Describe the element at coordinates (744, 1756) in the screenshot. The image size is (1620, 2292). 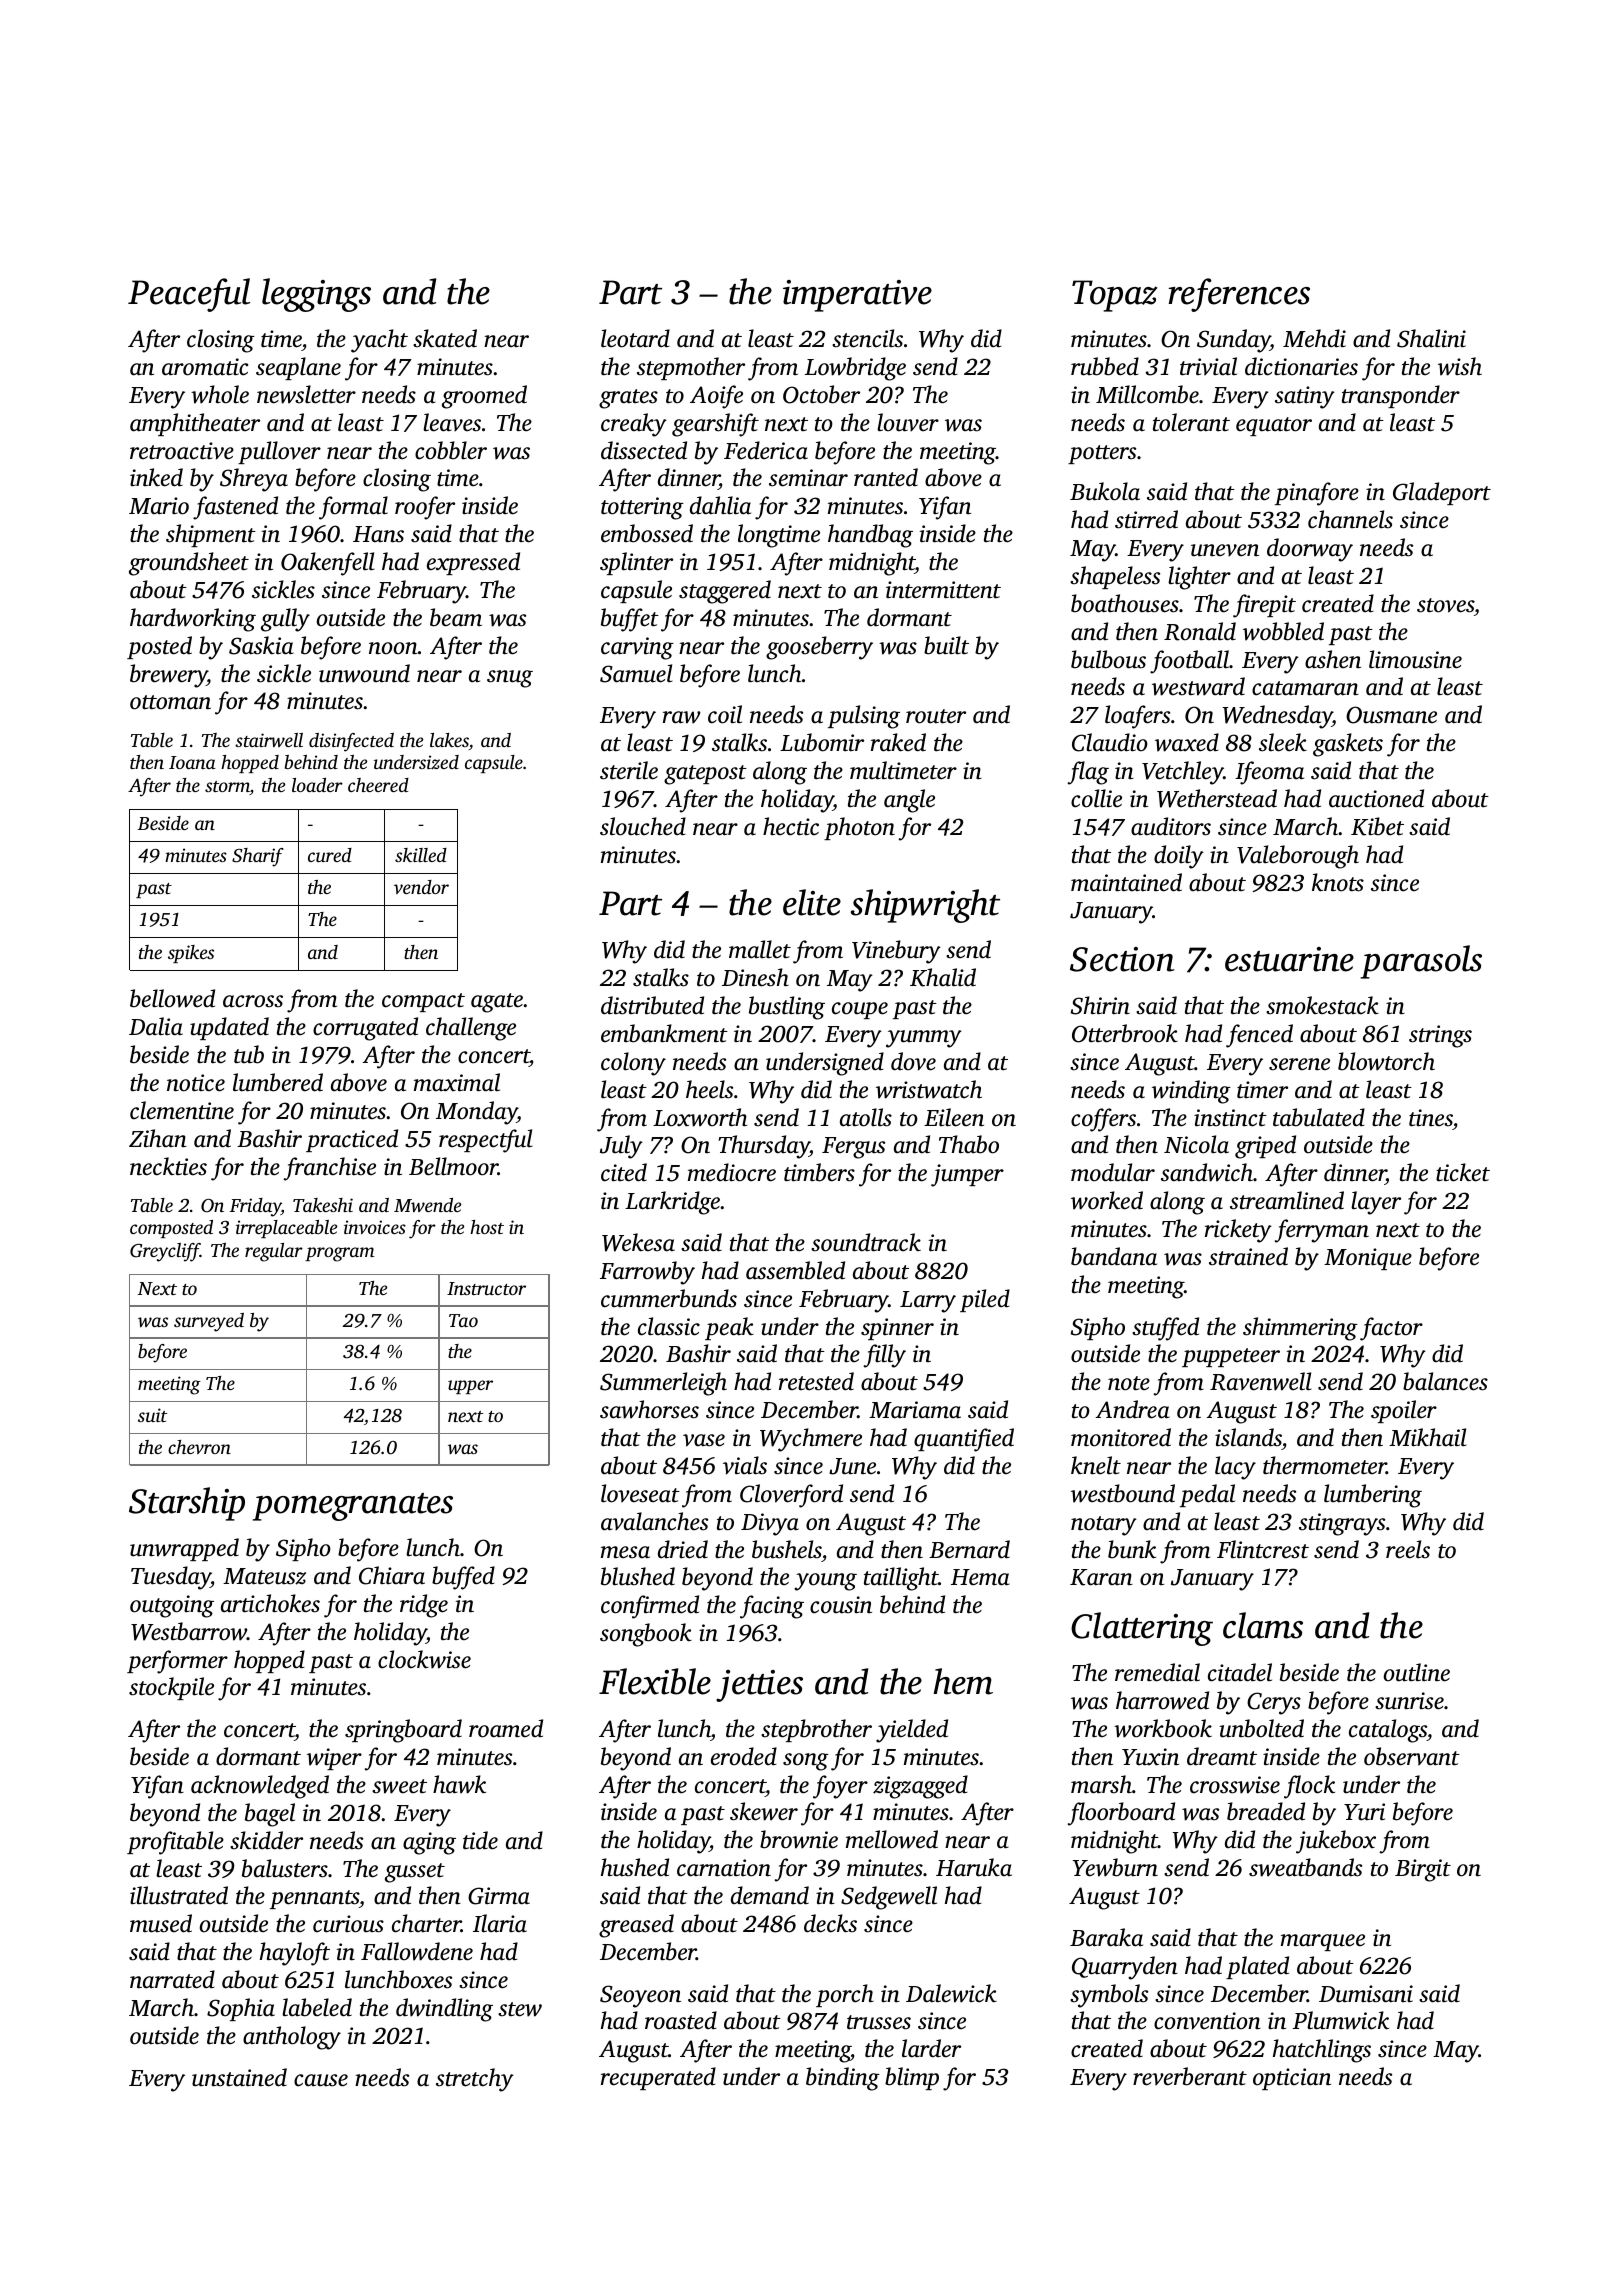
I see `eroded` at that location.
